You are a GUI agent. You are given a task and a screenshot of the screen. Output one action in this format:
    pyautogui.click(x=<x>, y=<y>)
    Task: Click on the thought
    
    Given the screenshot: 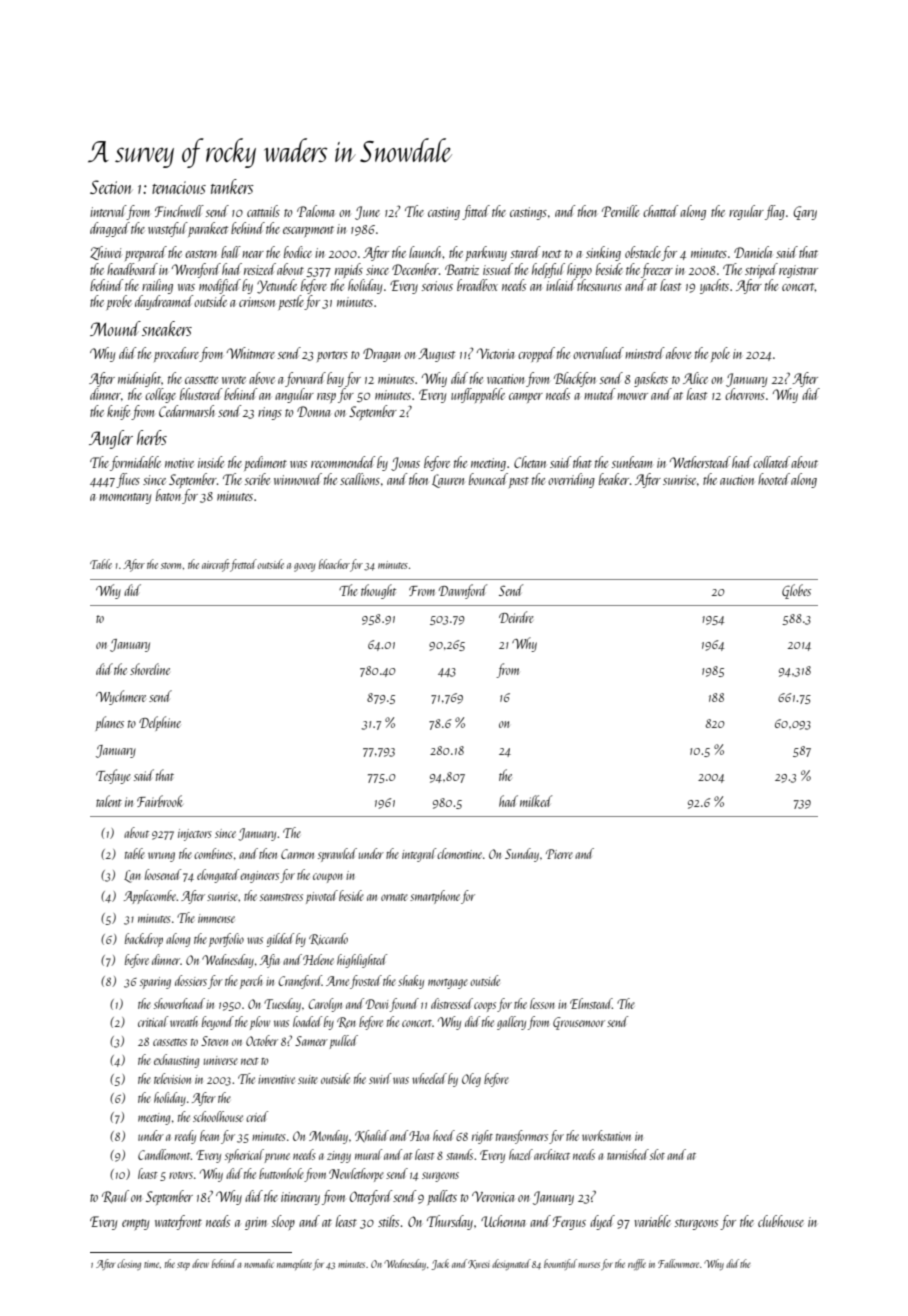 What is the action you would take?
    pyautogui.click(x=378, y=591)
